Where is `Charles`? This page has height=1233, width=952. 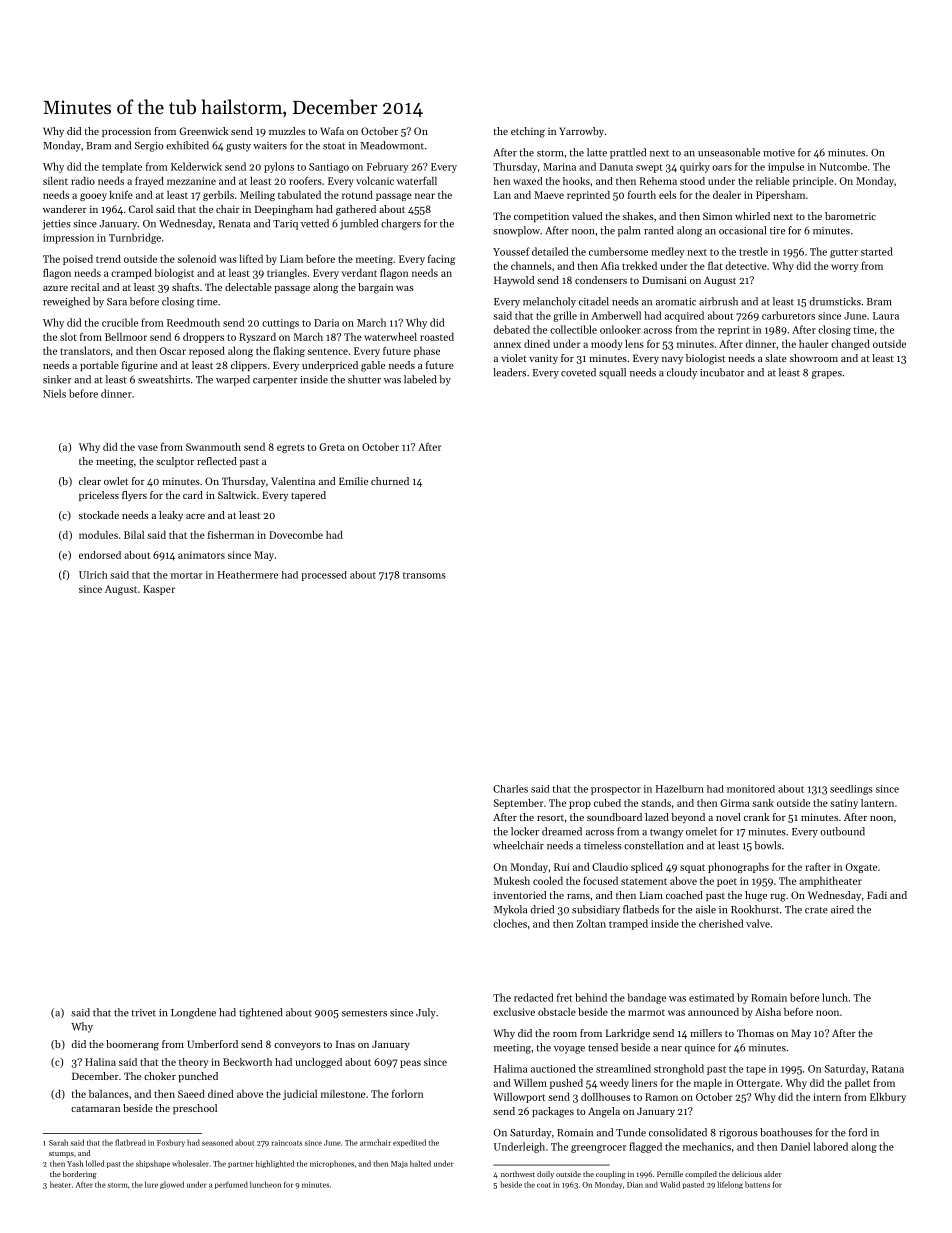
Charles is located at coordinates (510, 789).
